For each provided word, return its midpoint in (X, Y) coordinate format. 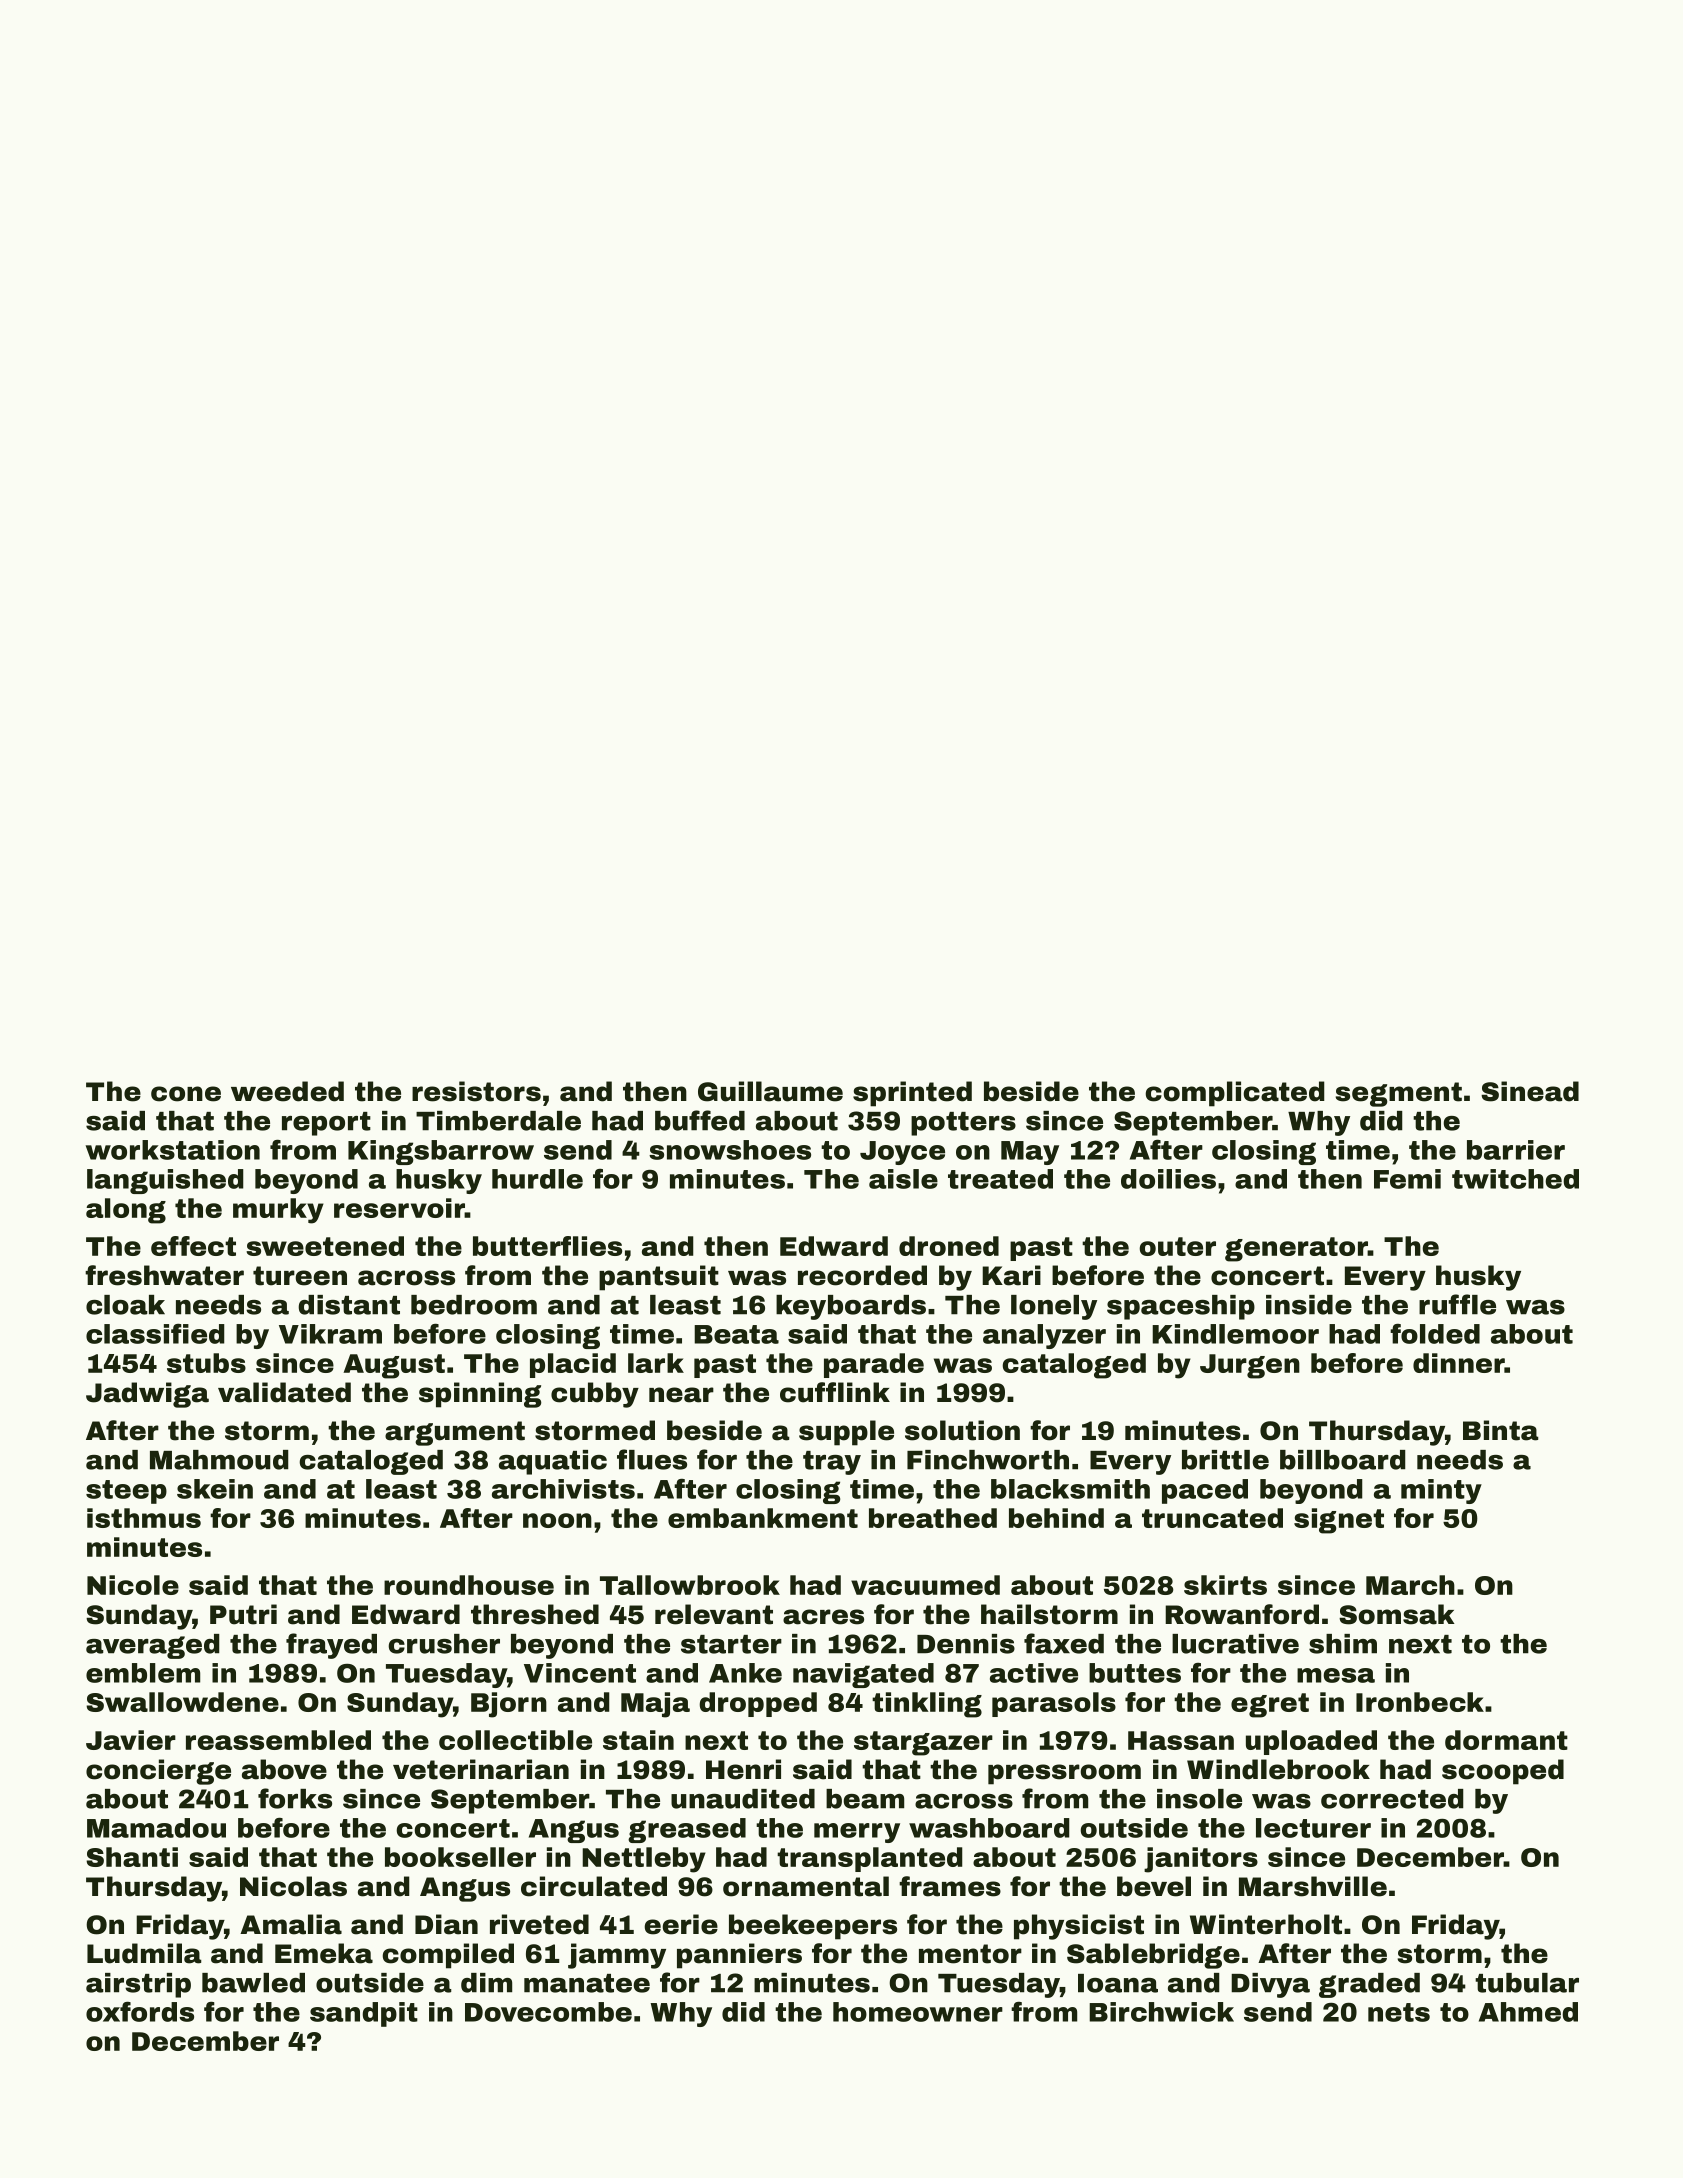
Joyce (902, 1153)
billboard (1343, 1460)
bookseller (460, 1857)
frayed (331, 1646)
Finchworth (988, 1460)
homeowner (918, 2012)
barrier (1516, 1150)
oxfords (140, 2012)
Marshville (1313, 1886)
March (1410, 1585)
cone (186, 1094)
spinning (480, 1395)
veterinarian (481, 1769)
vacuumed (925, 1585)
